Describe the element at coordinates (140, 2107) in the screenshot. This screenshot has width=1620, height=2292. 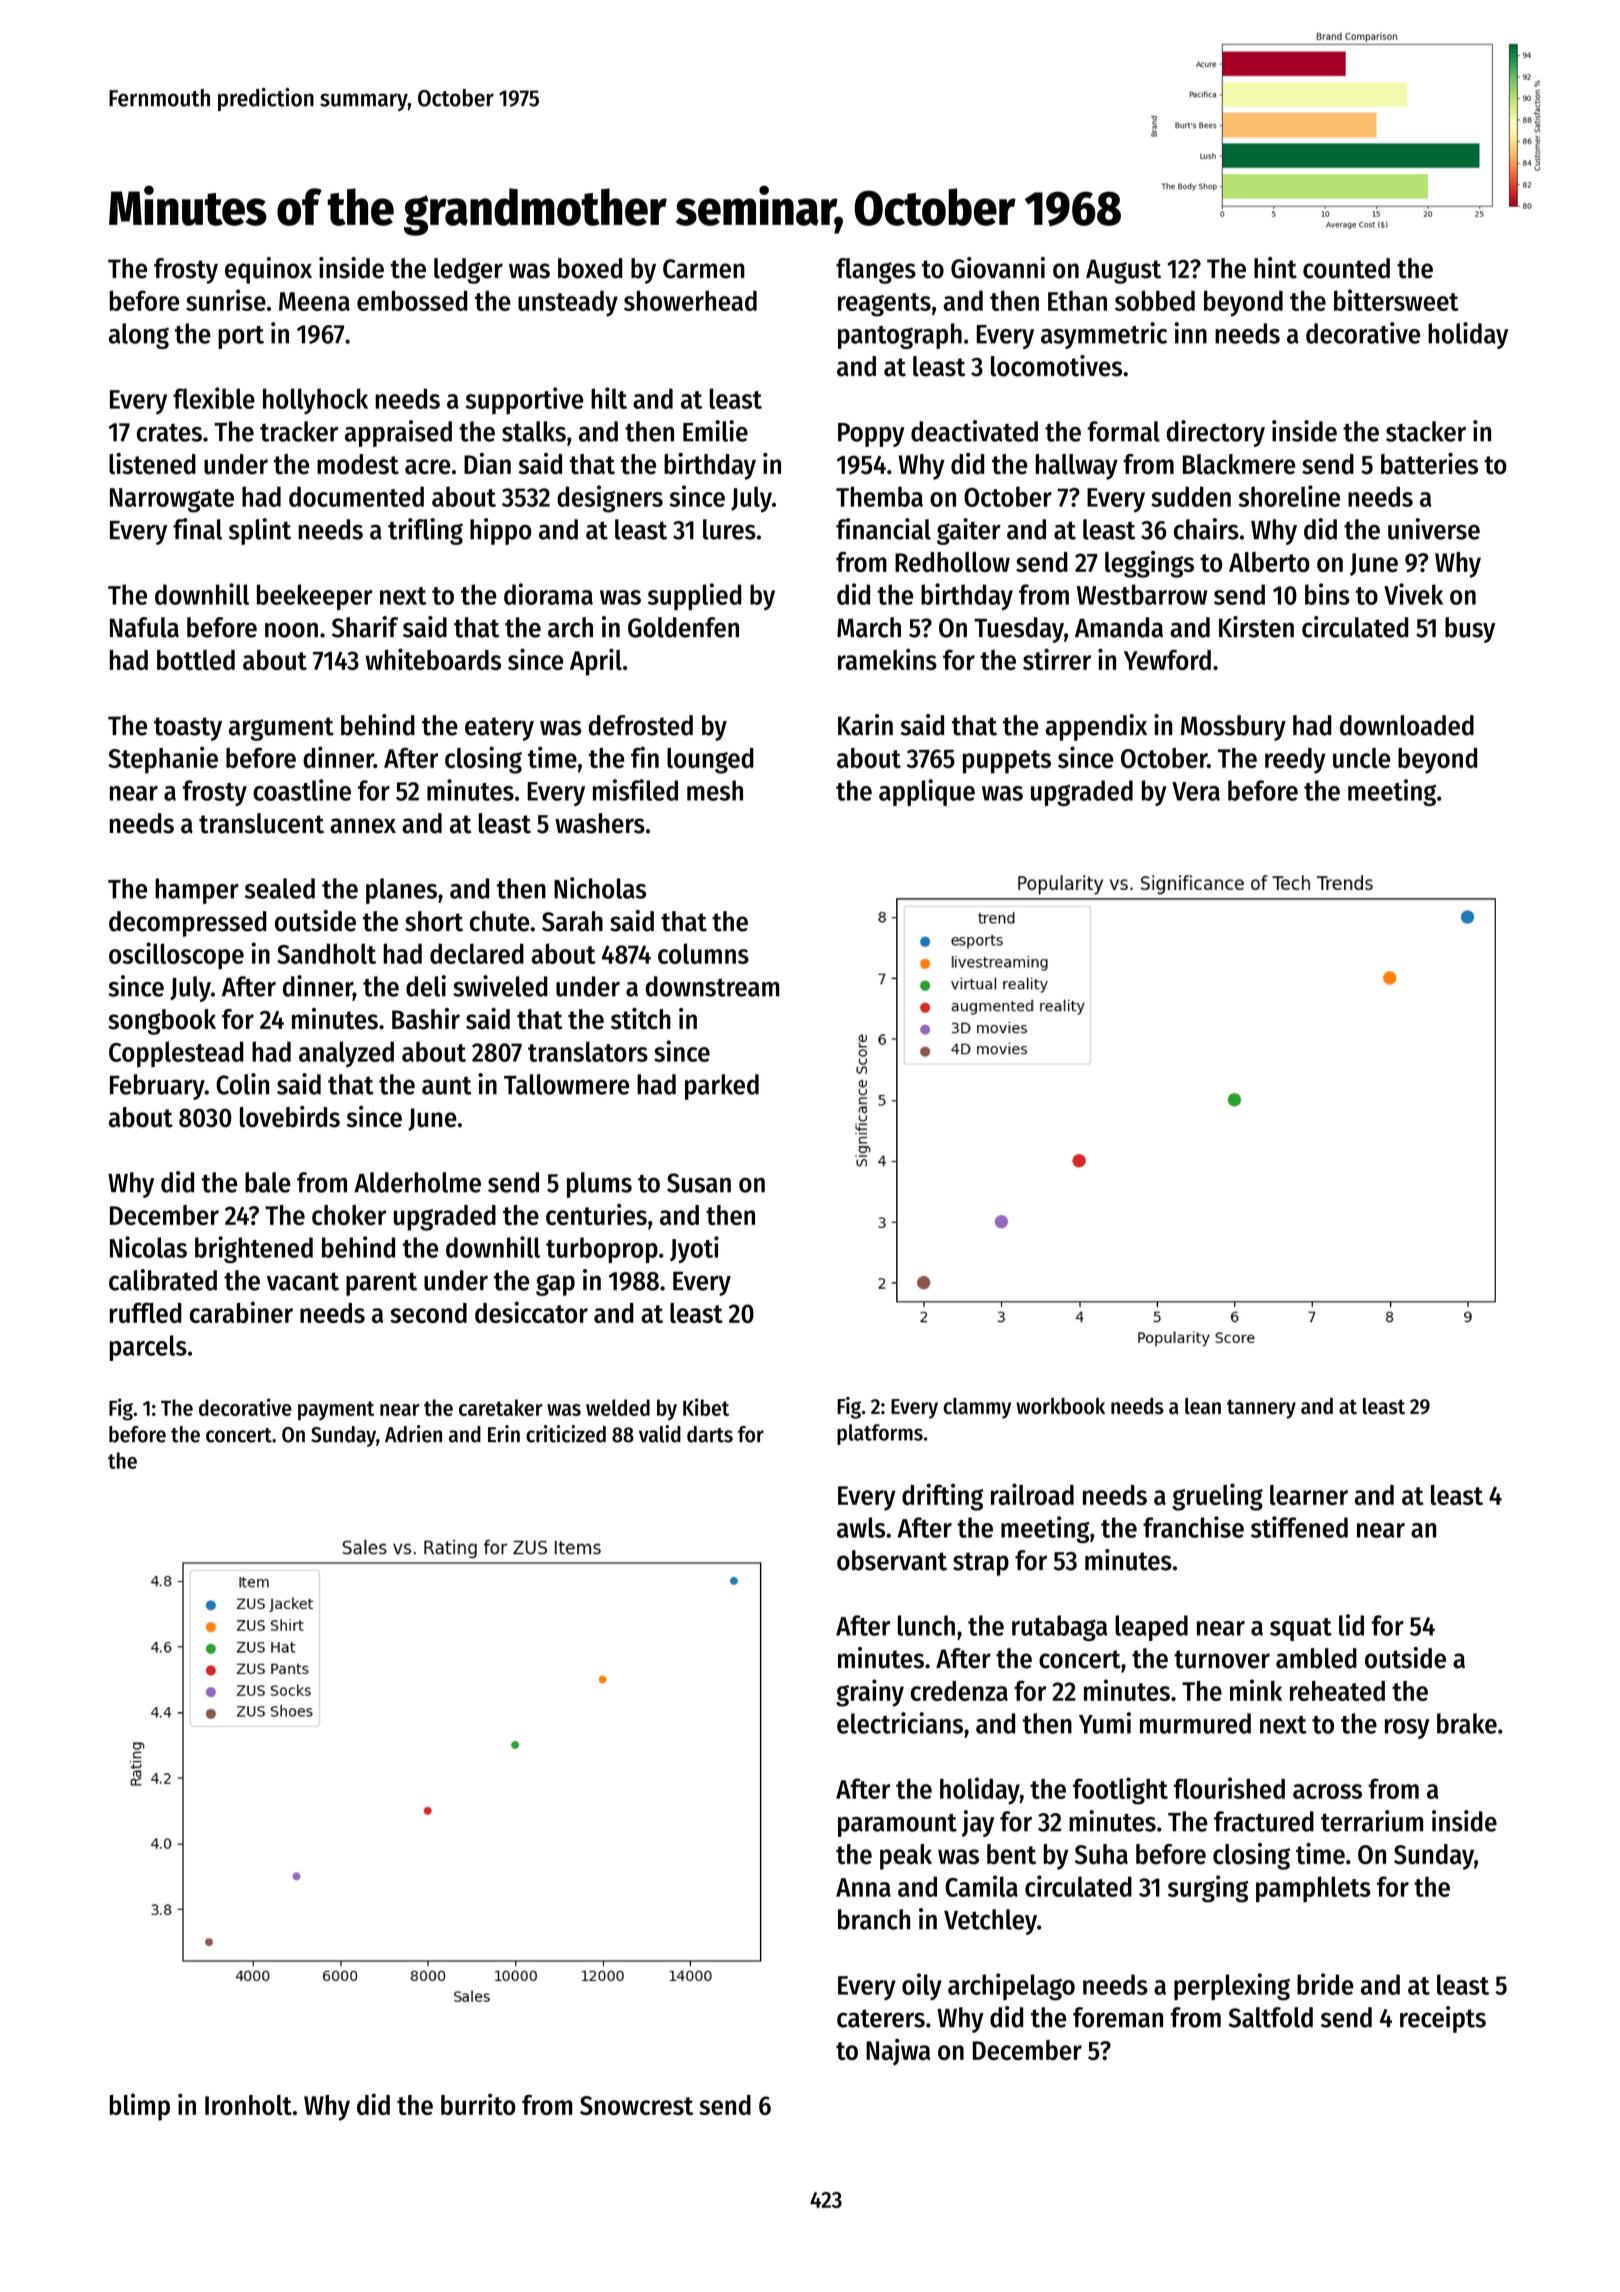
I see `blimp` at that location.
